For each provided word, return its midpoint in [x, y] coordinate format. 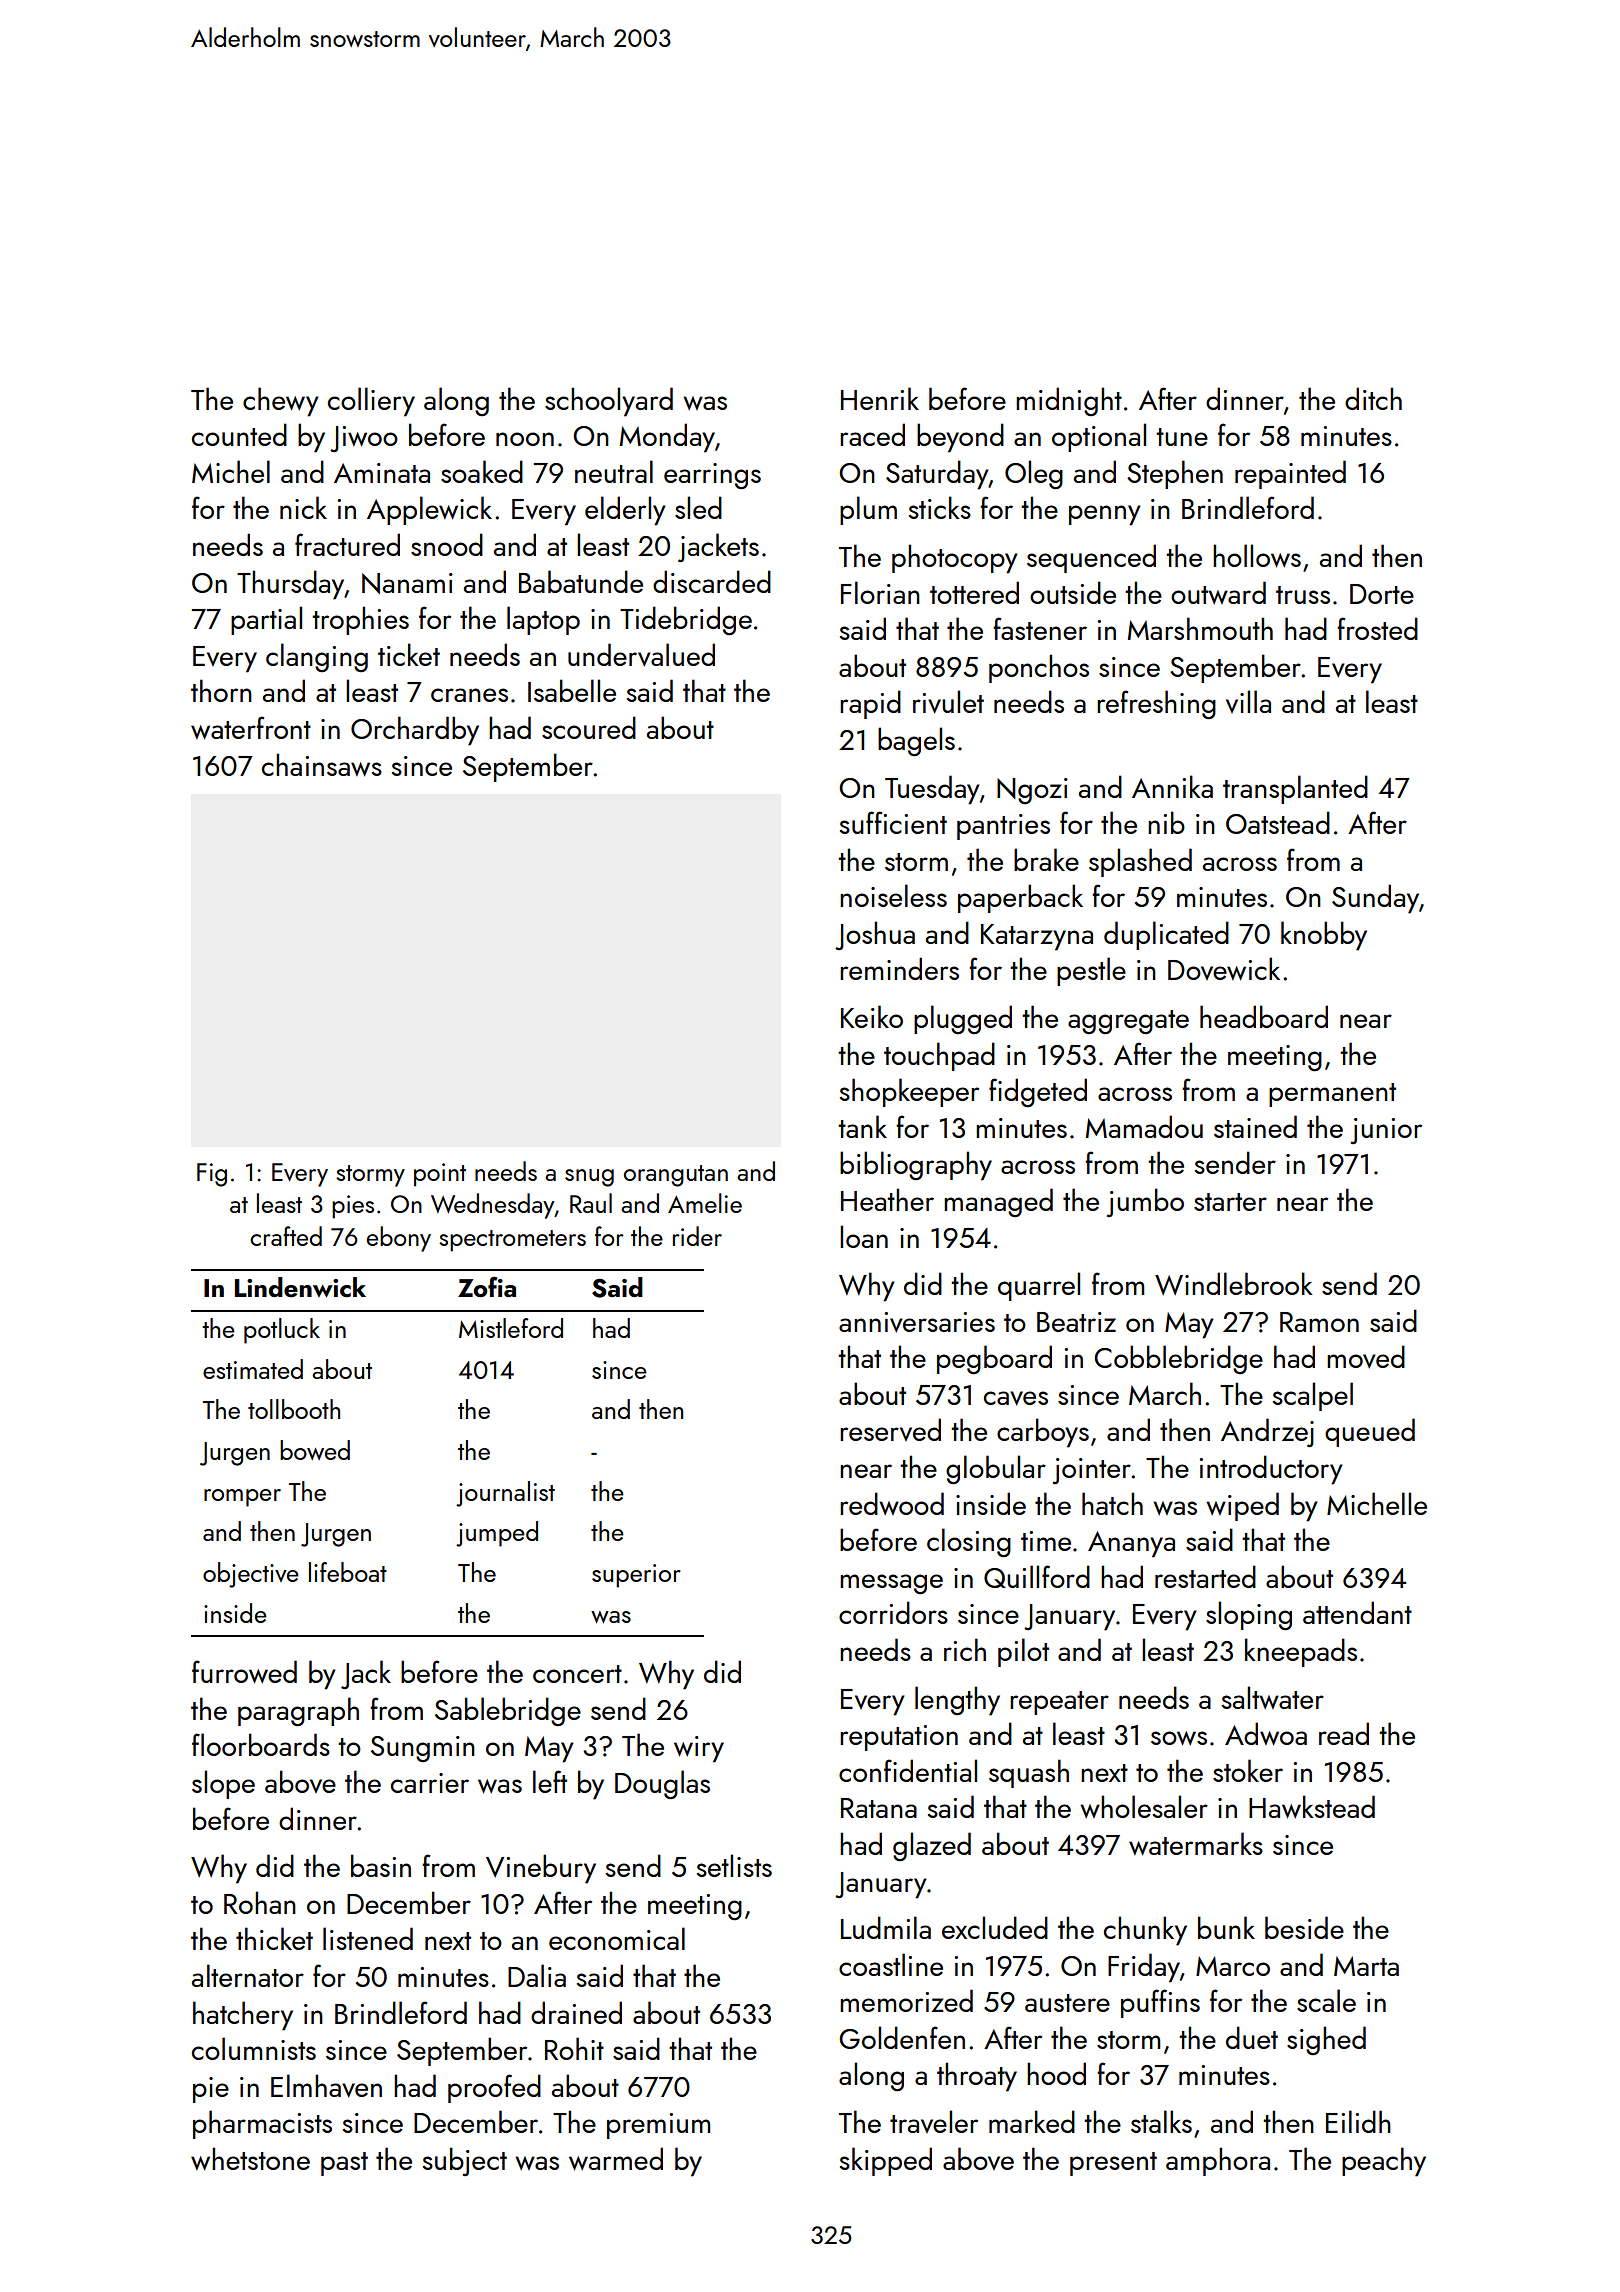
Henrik [880, 398]
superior [636, 1576]
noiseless [893, 895]
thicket [274, 1938]
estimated [253, 1369]
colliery [371, 402]
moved [1366, 1357]
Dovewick [1224, 969]
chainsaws [322, 765]
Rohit [574, 2048]
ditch [1373, 398]
